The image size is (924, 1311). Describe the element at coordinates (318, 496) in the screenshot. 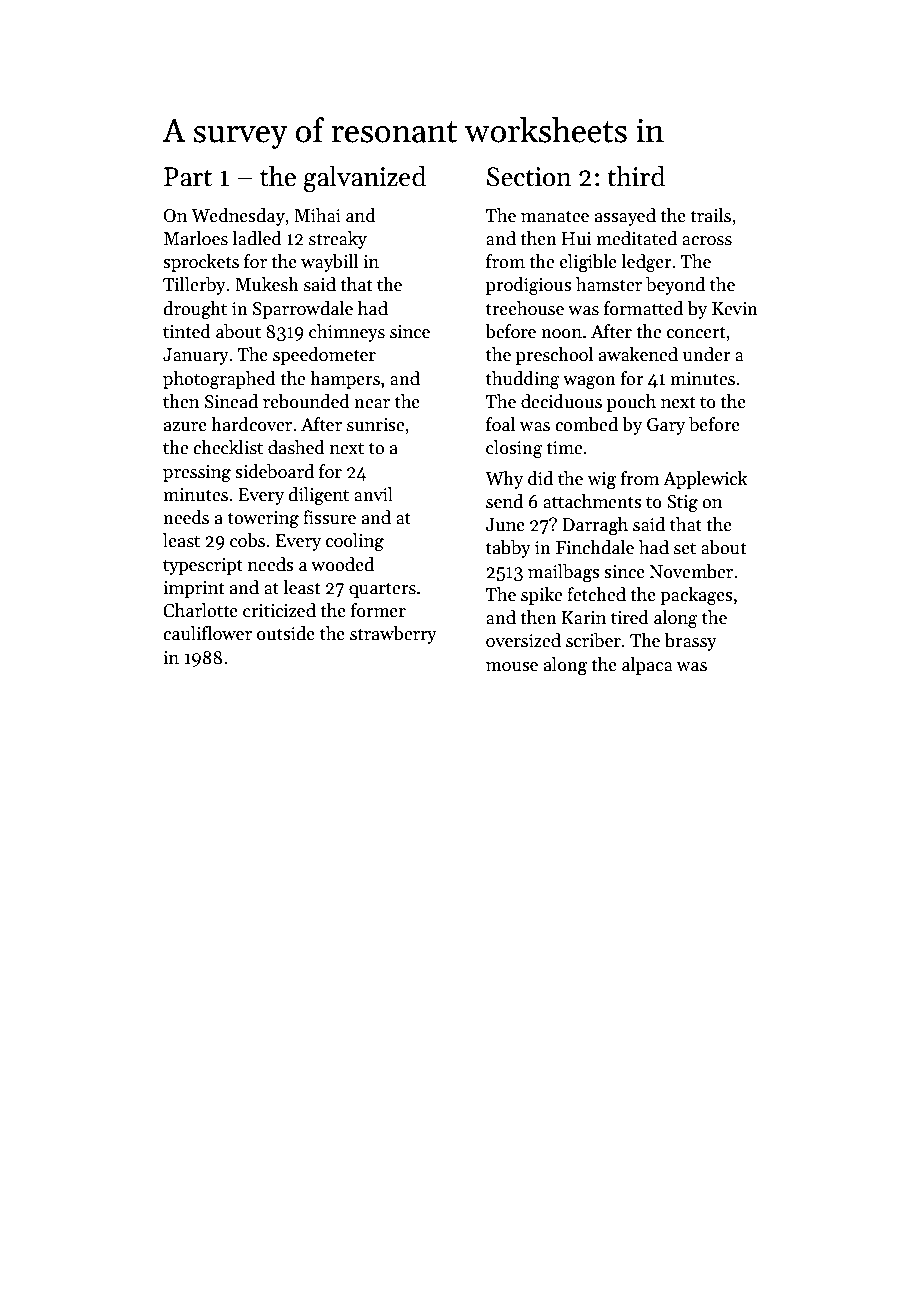

I see `diligent` at that location.
